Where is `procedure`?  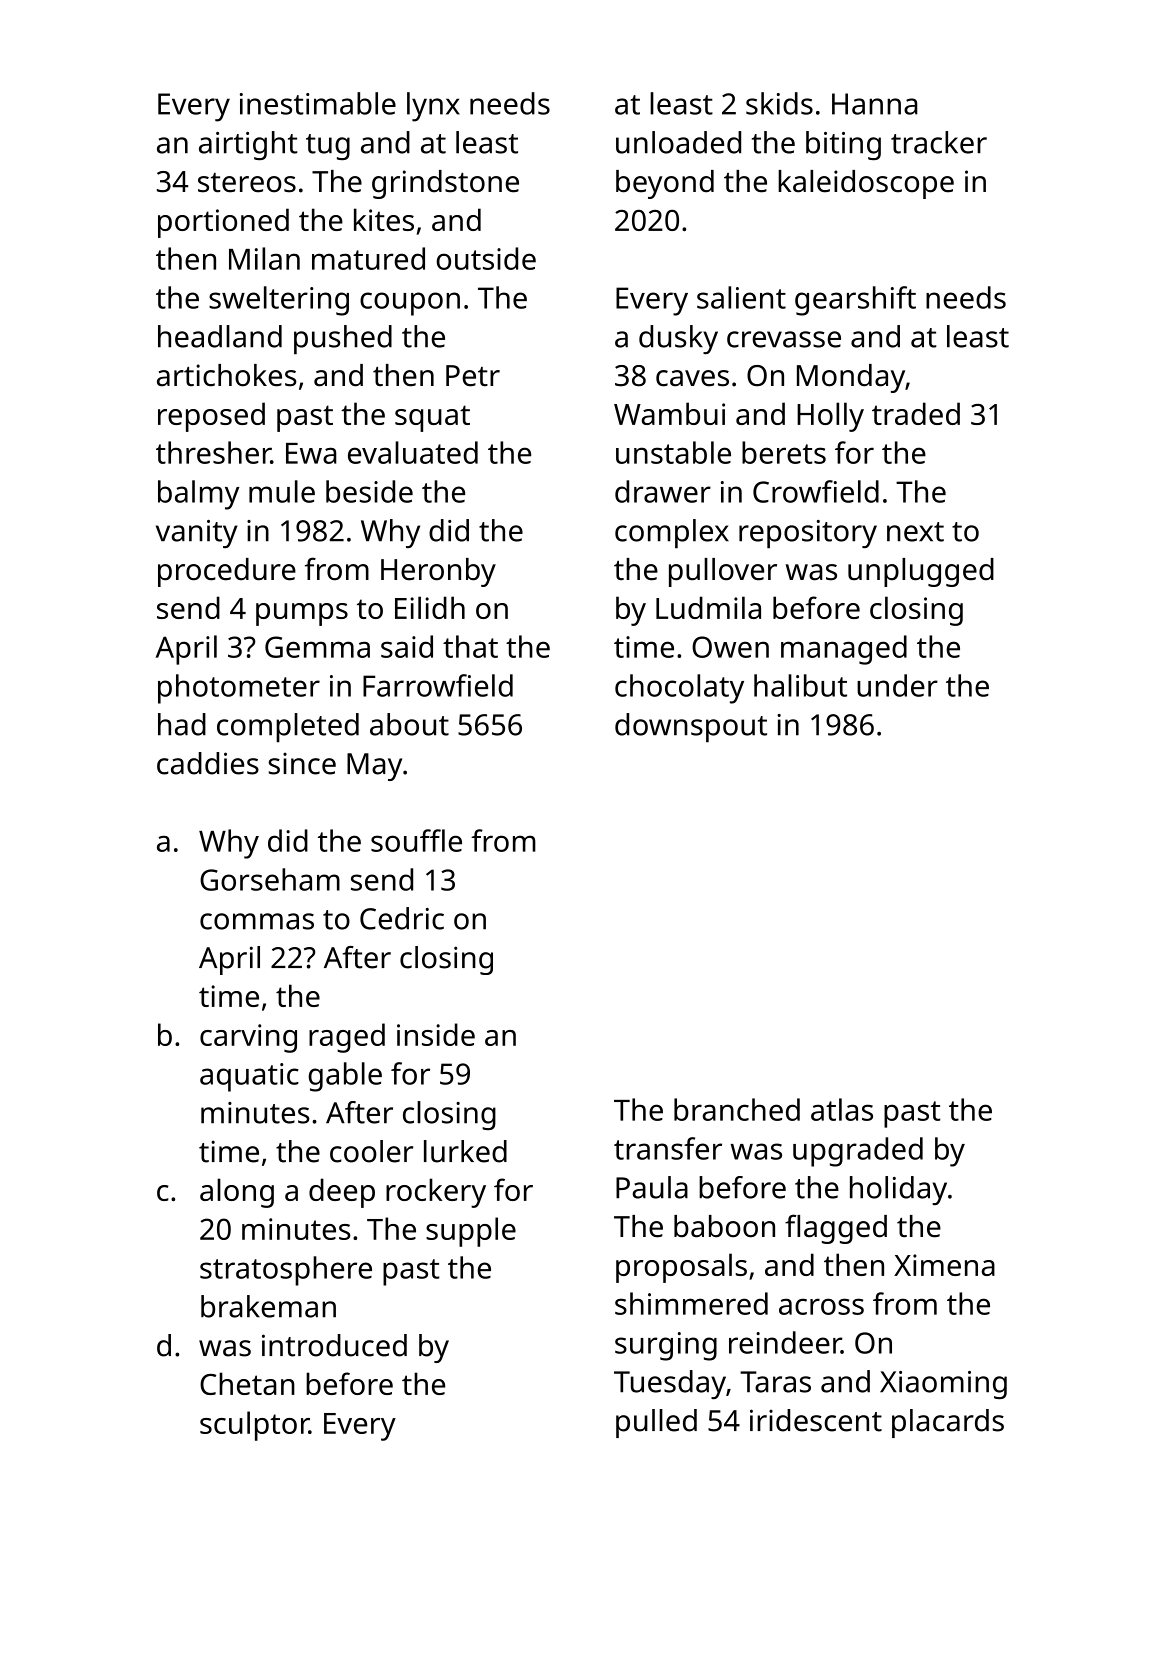 procedure is located at coordinates (227, 572).
